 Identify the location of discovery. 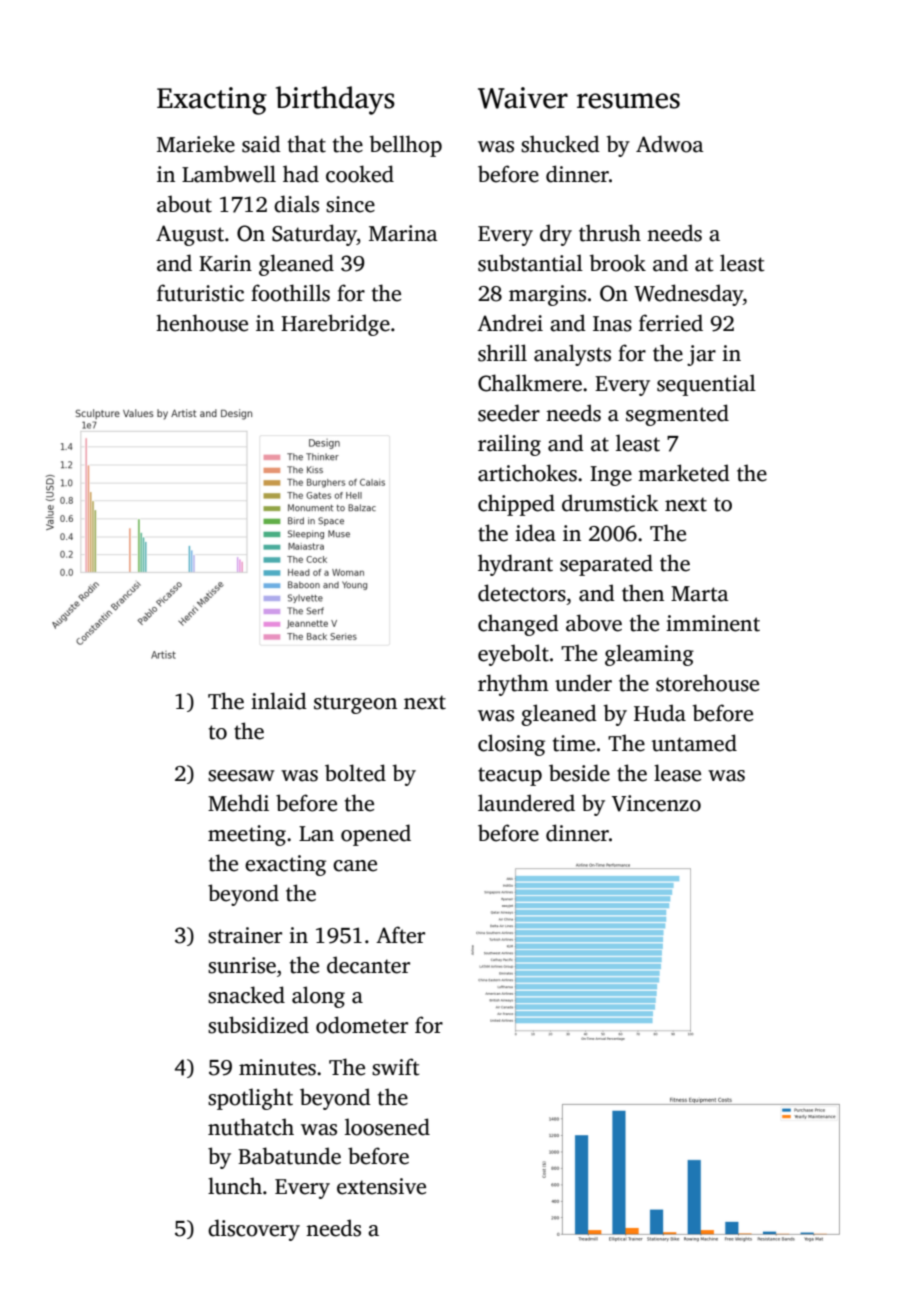
(254, 1230).
